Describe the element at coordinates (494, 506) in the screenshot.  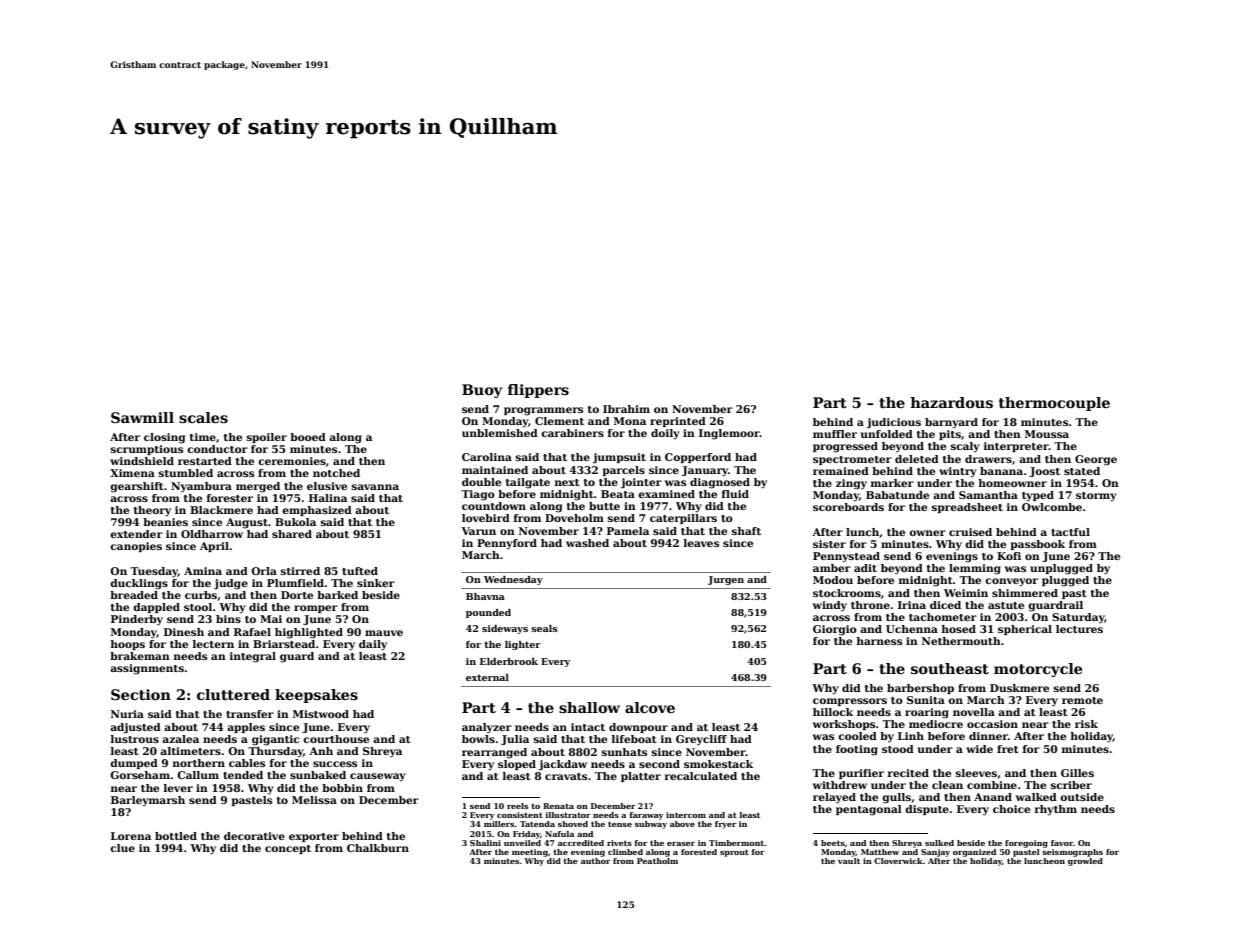
I see `countdown` at that location.
